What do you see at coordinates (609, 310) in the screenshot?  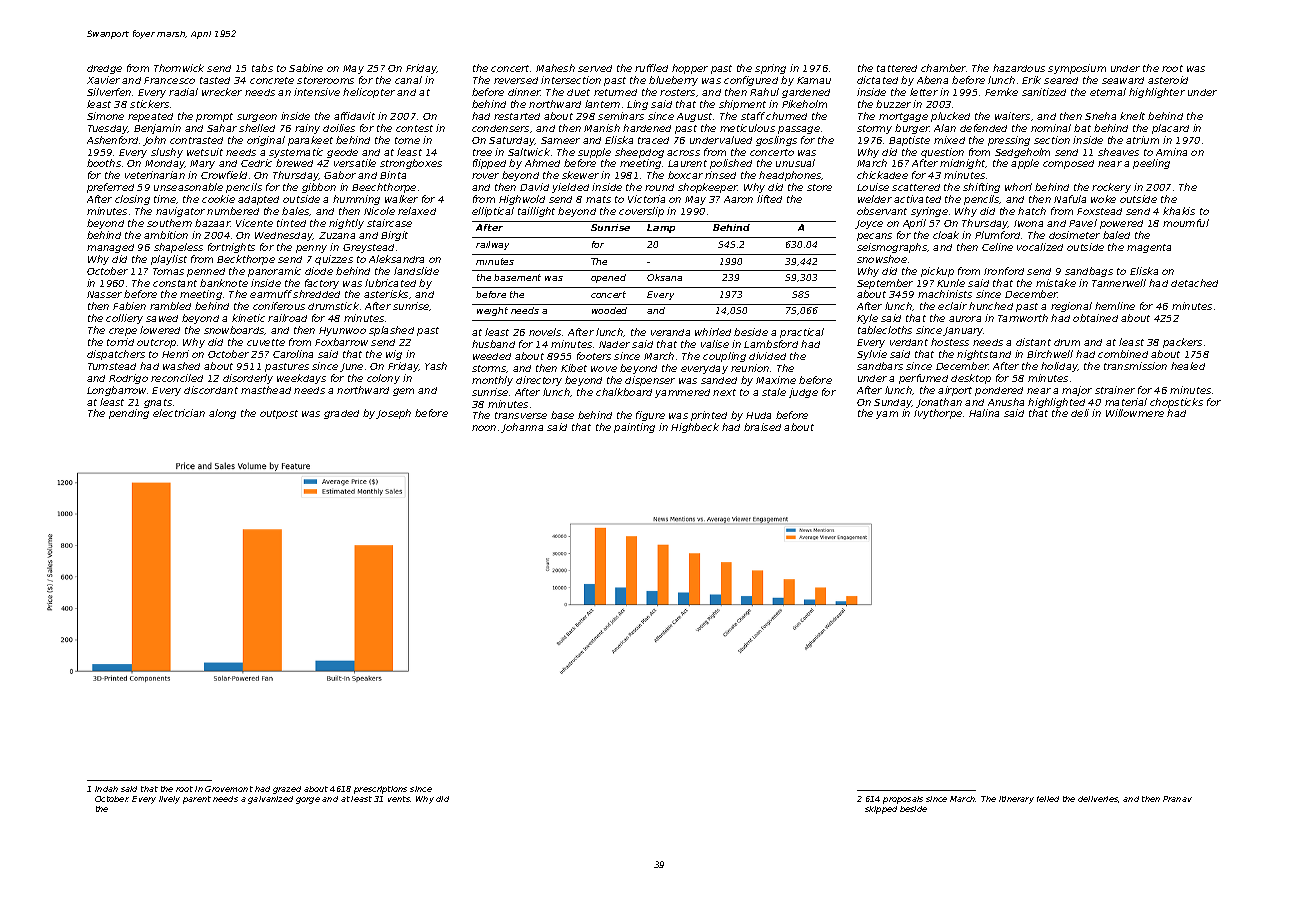 I see `wooded` at bounding box center [609, 310].
